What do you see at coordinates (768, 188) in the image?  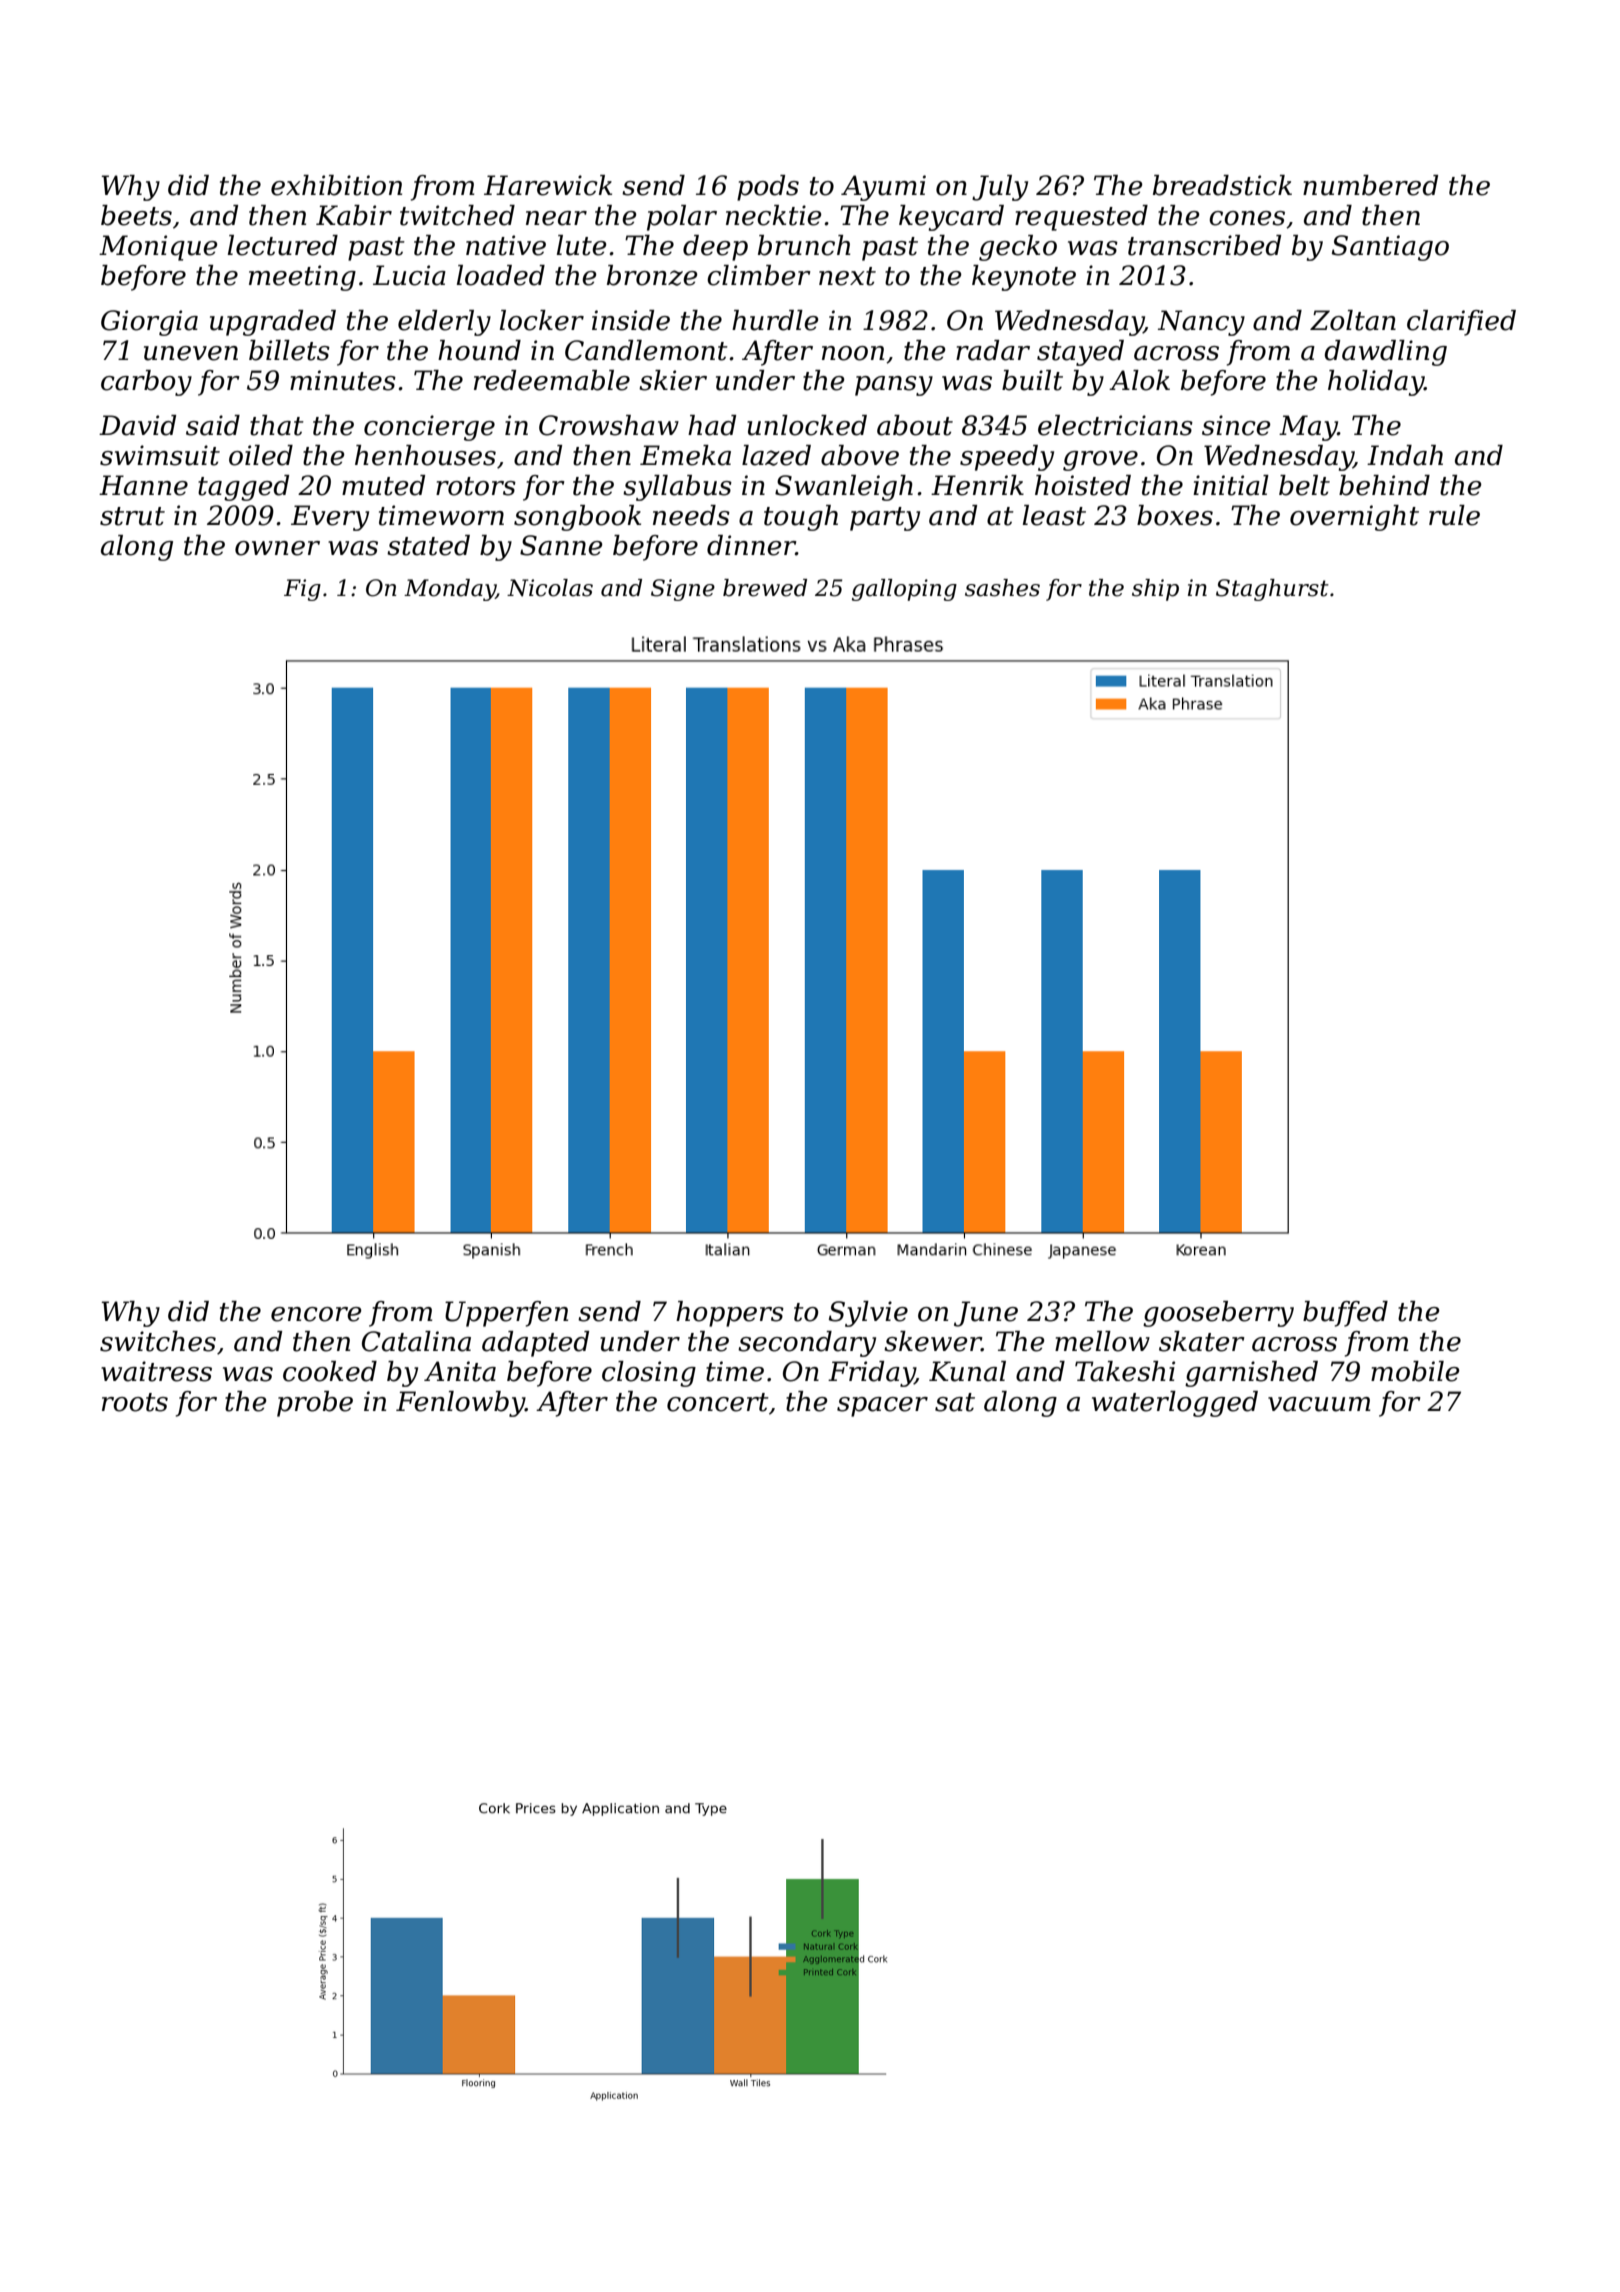 I see `pods` at bounding box center [768, 188].
